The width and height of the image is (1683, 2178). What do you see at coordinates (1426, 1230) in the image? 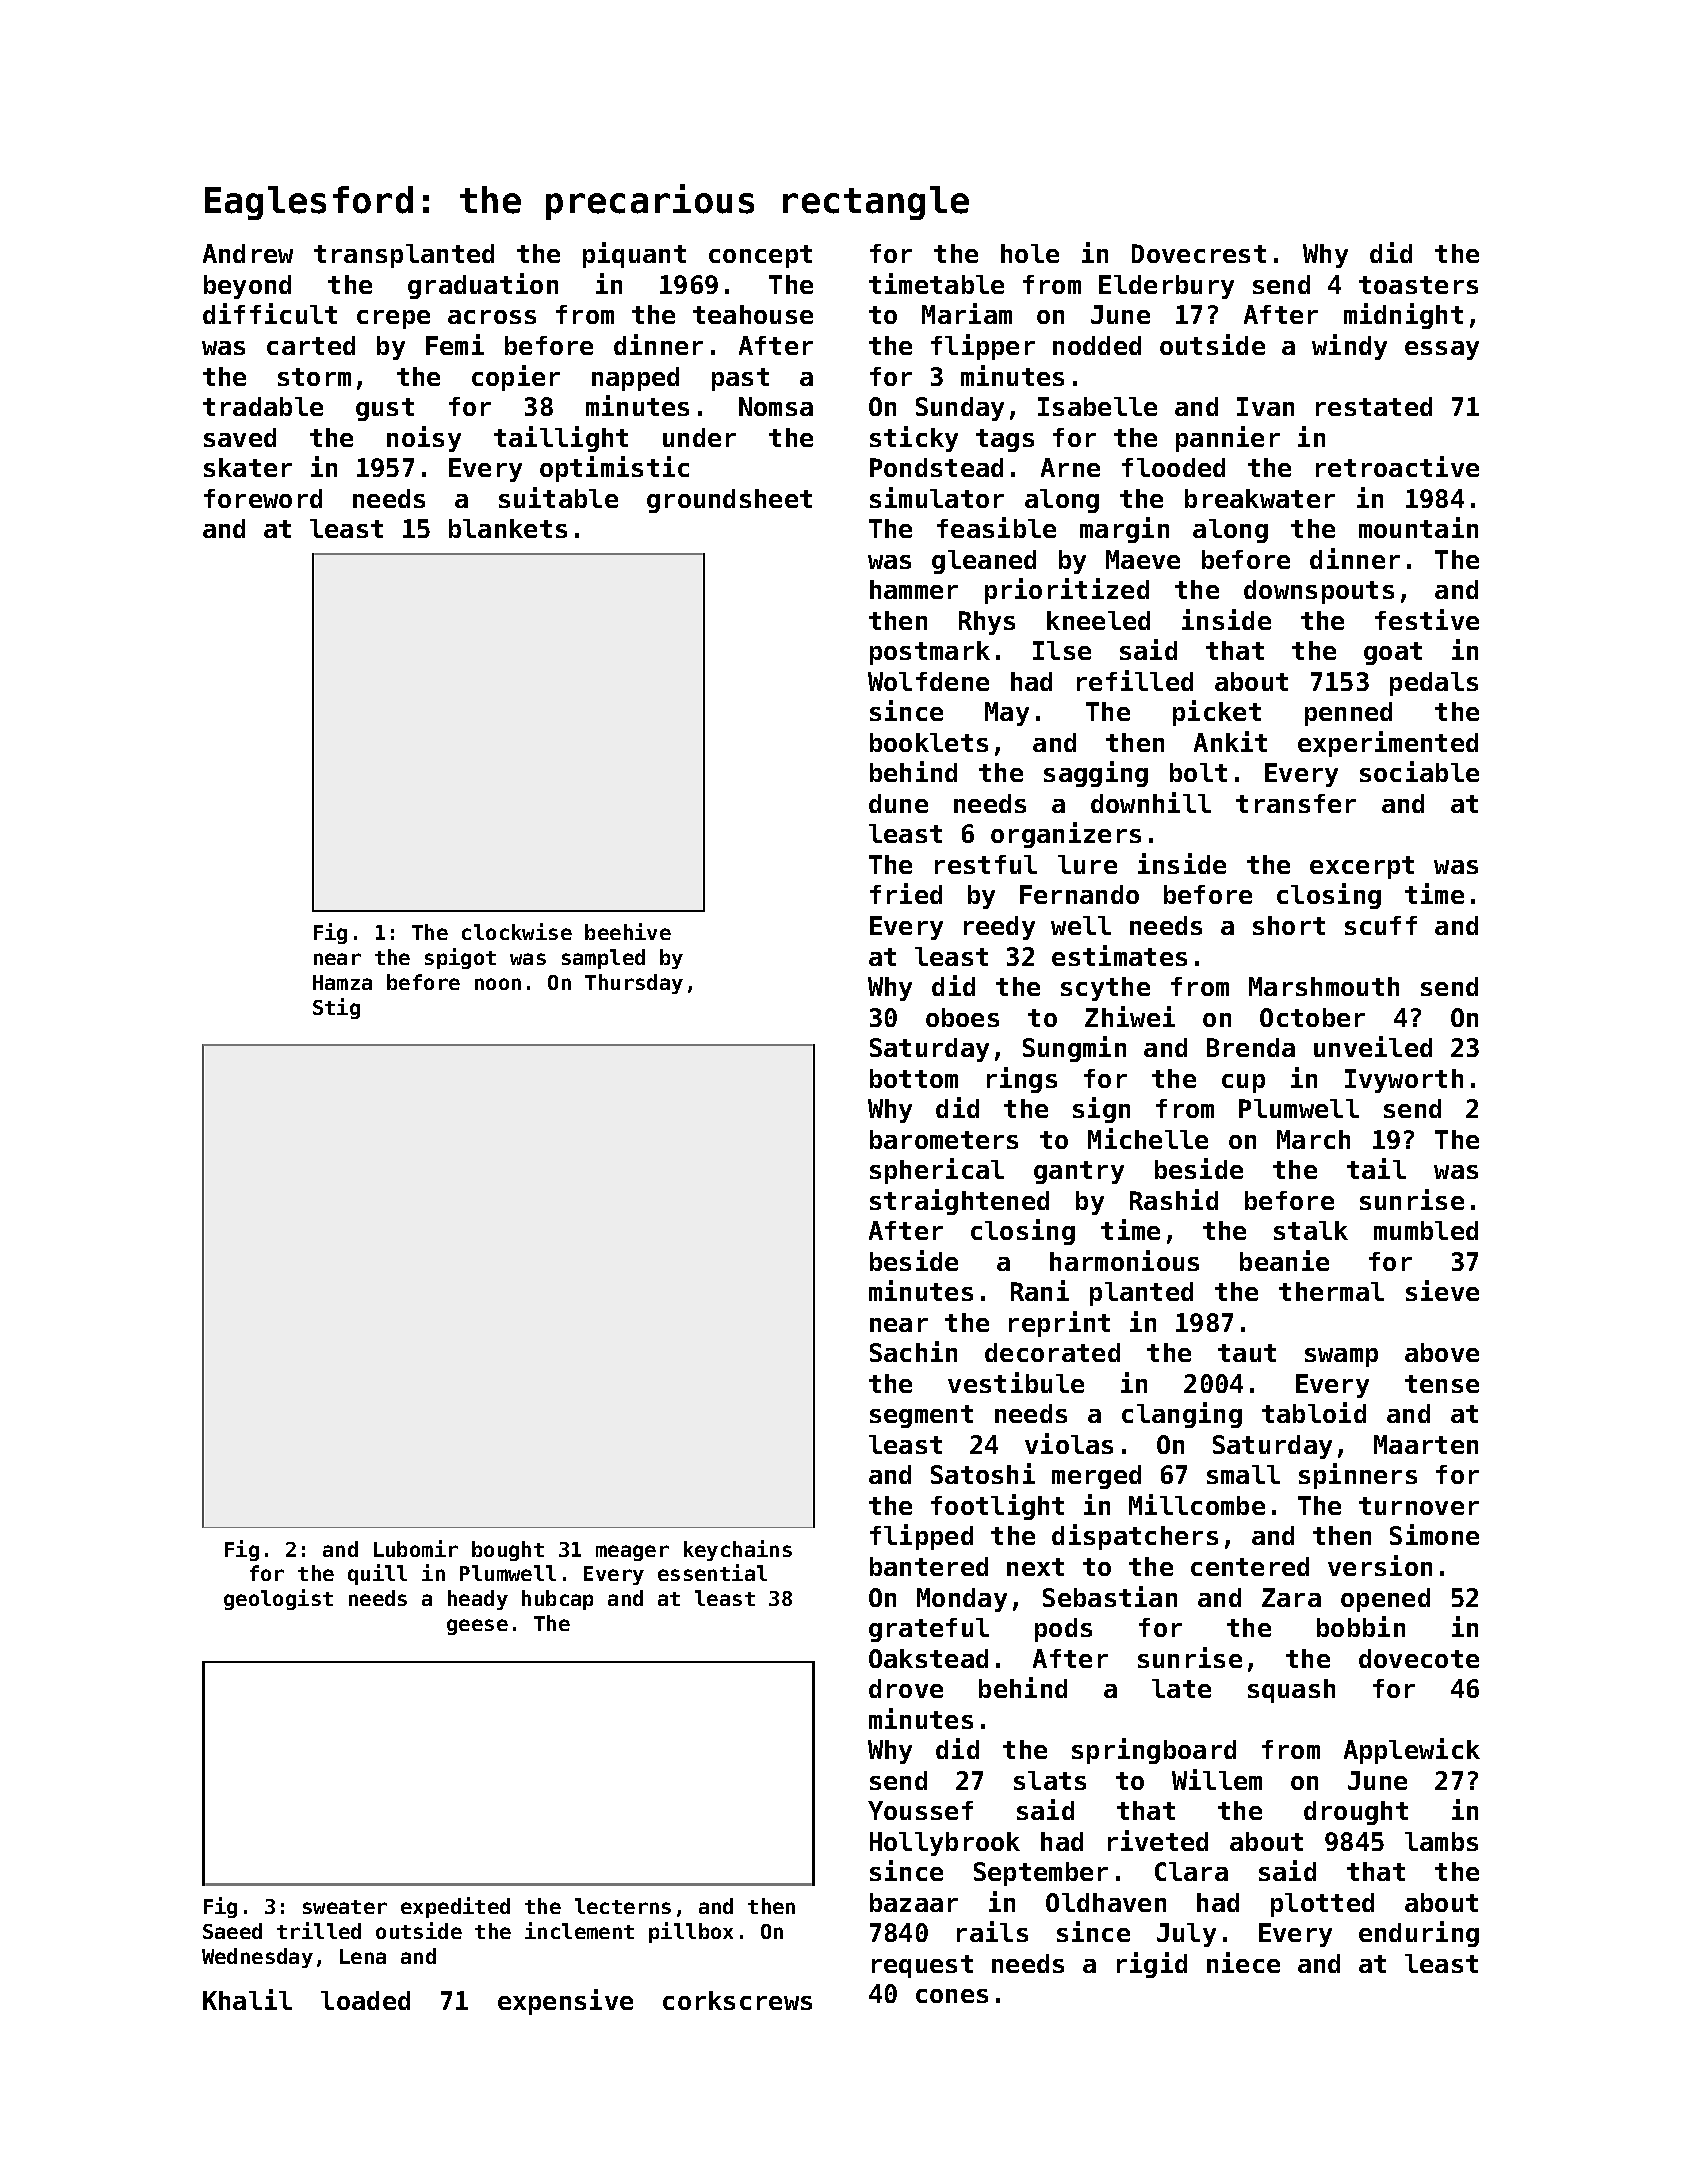
I see `mumbled` at bounding box center [1426, 1230].
